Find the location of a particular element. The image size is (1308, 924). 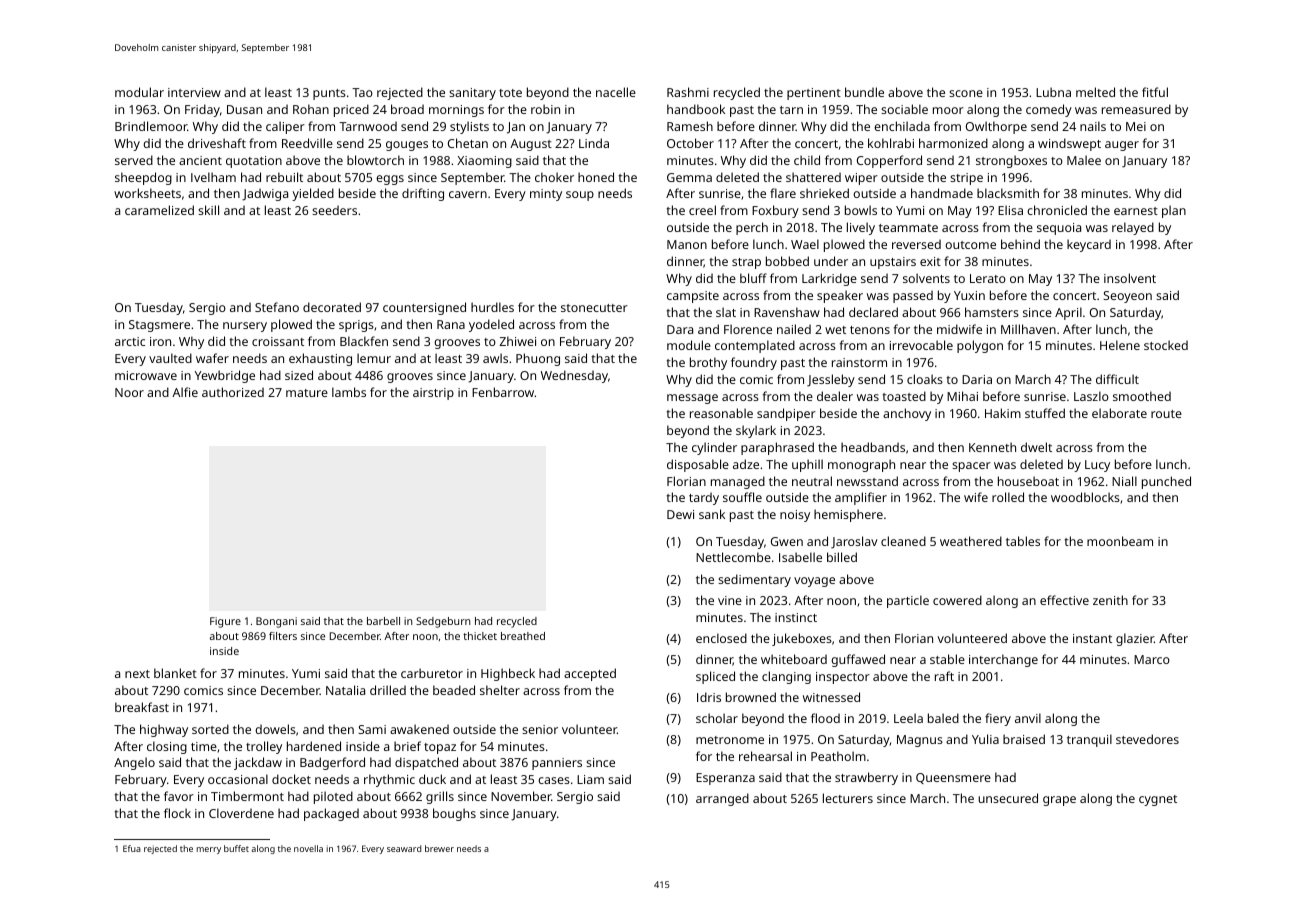

Lubna is located at coordinates (1053, 92).
